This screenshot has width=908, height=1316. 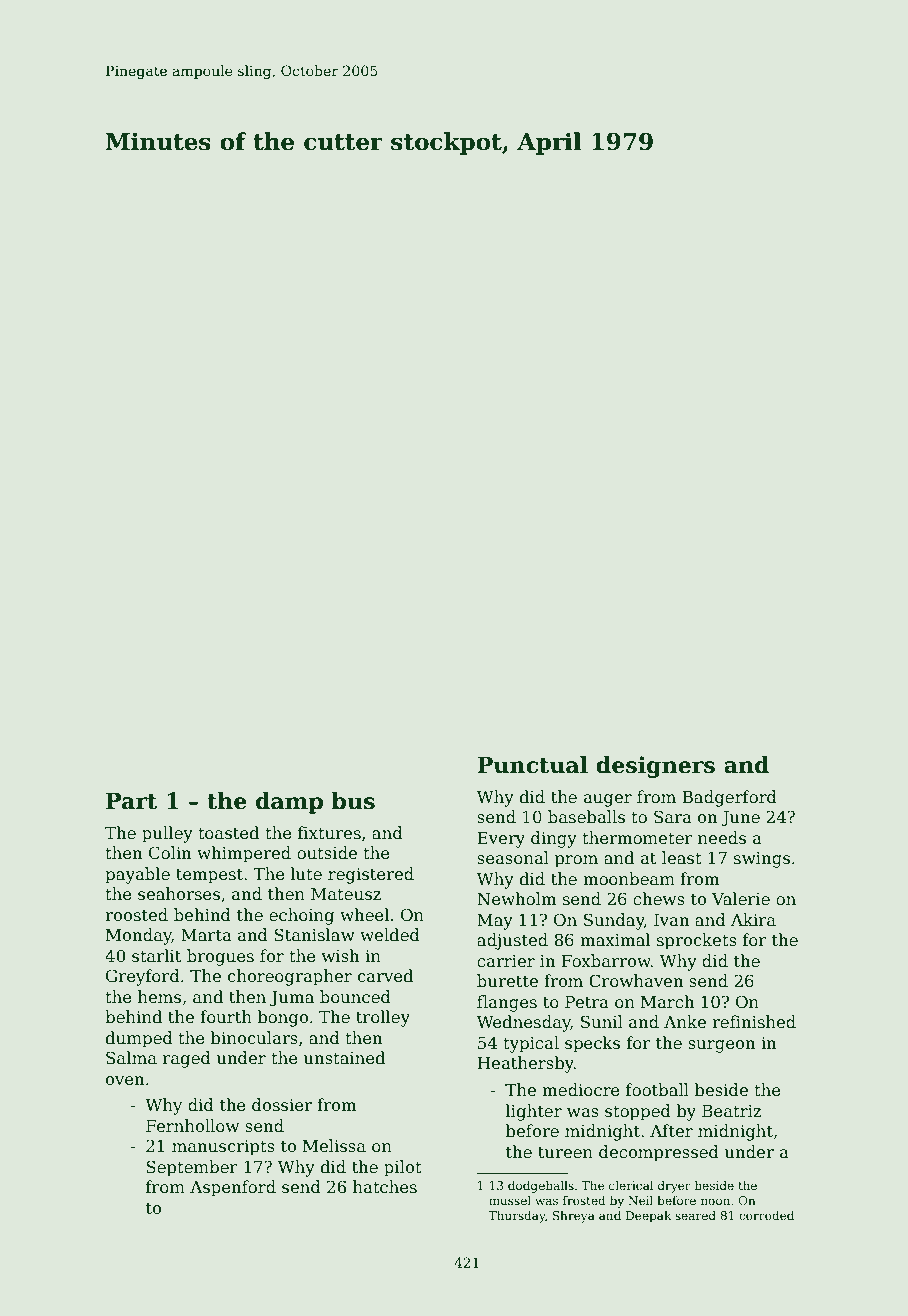 I want to click on bounced, so click(x=355, y=997).
